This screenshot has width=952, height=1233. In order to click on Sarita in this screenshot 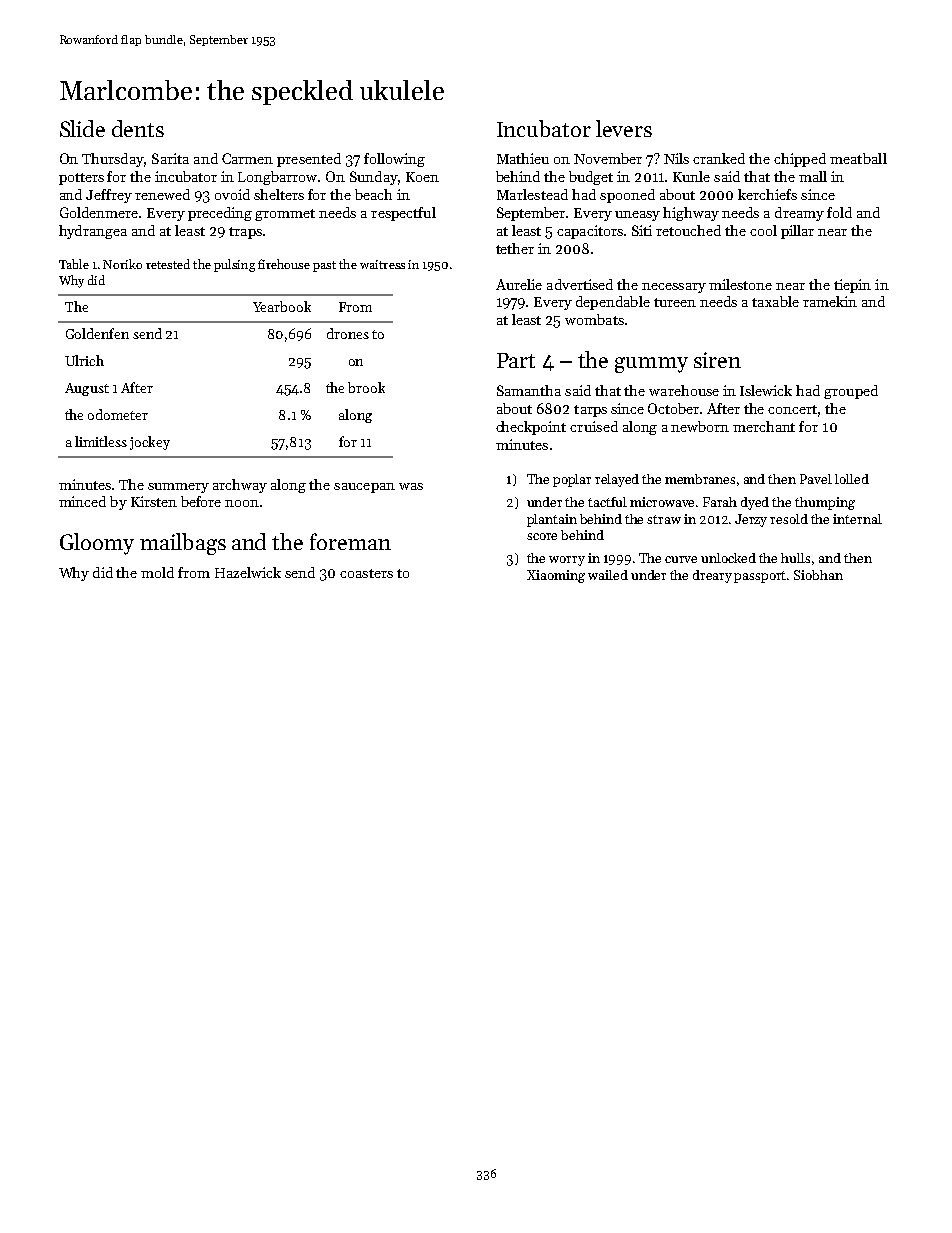, I will do `click(170, 158)`.
